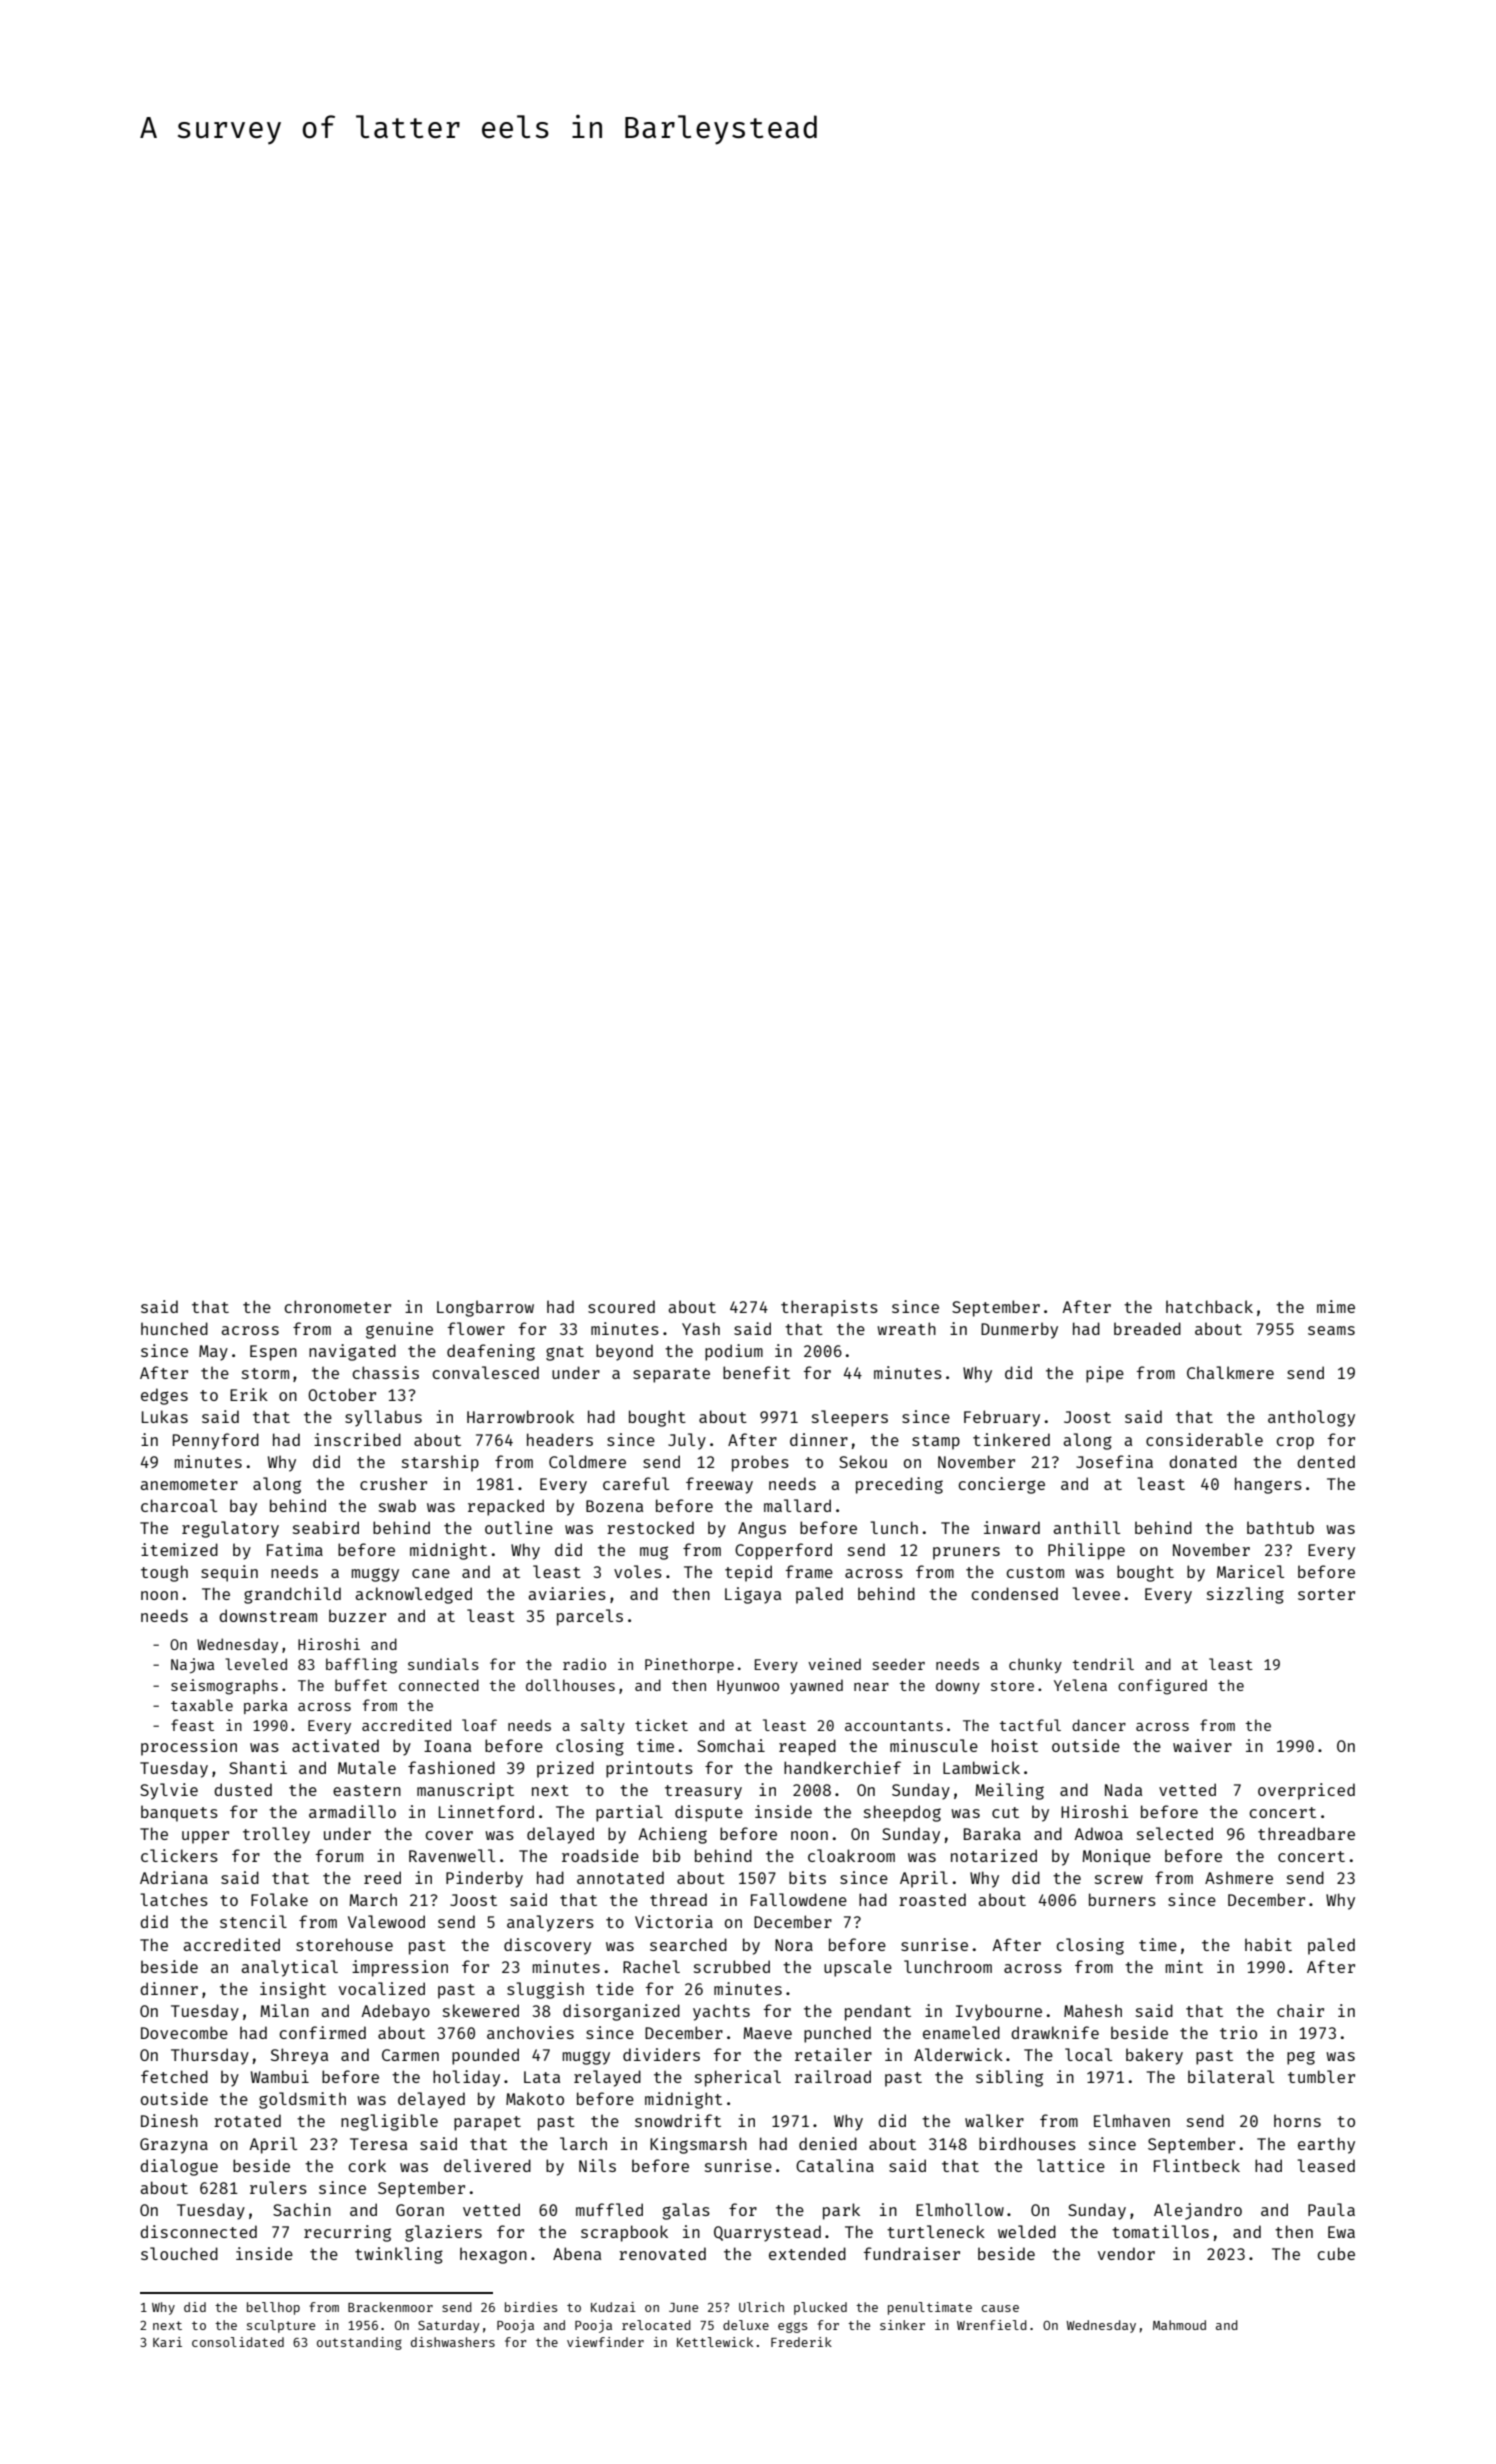 The height and width of the screenshot is (2464, 1496). I want to click on confirmed, so click(322, 2032).
